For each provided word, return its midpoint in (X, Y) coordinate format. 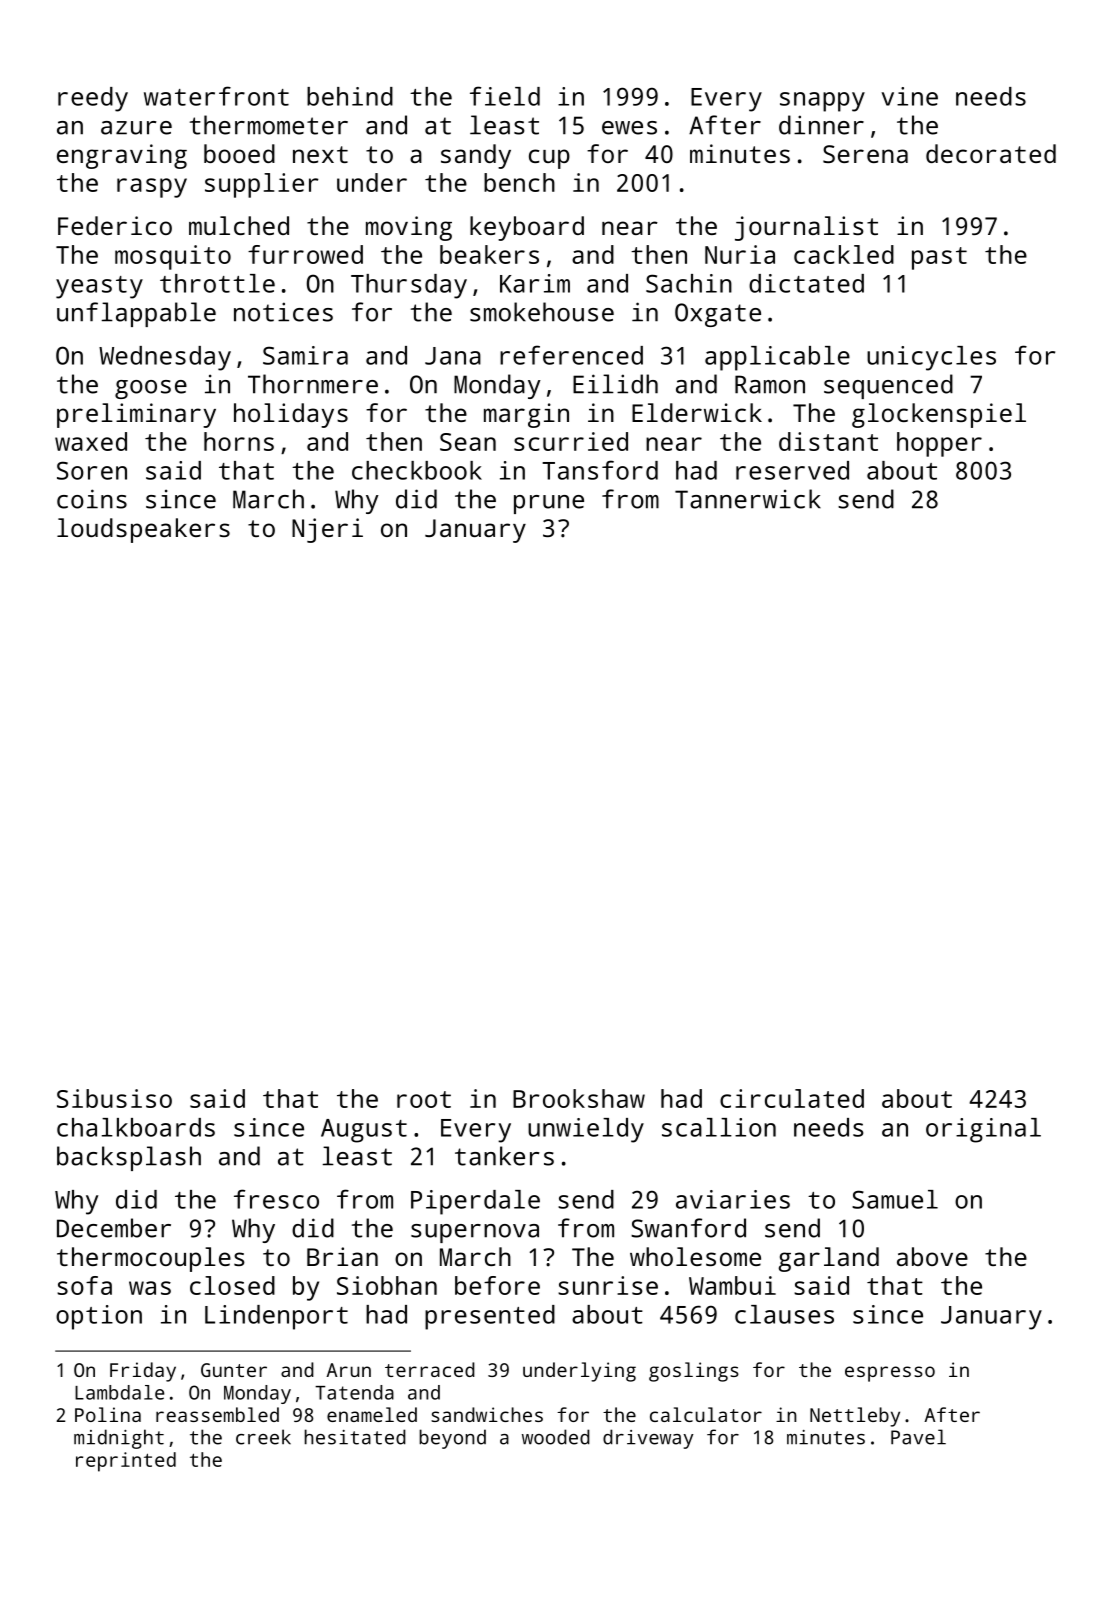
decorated (991, 153)
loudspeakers (143, 530)
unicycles (931, 358)
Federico (115, 225)
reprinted (126, 1462)
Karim (535, 283)
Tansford (600, 470)
